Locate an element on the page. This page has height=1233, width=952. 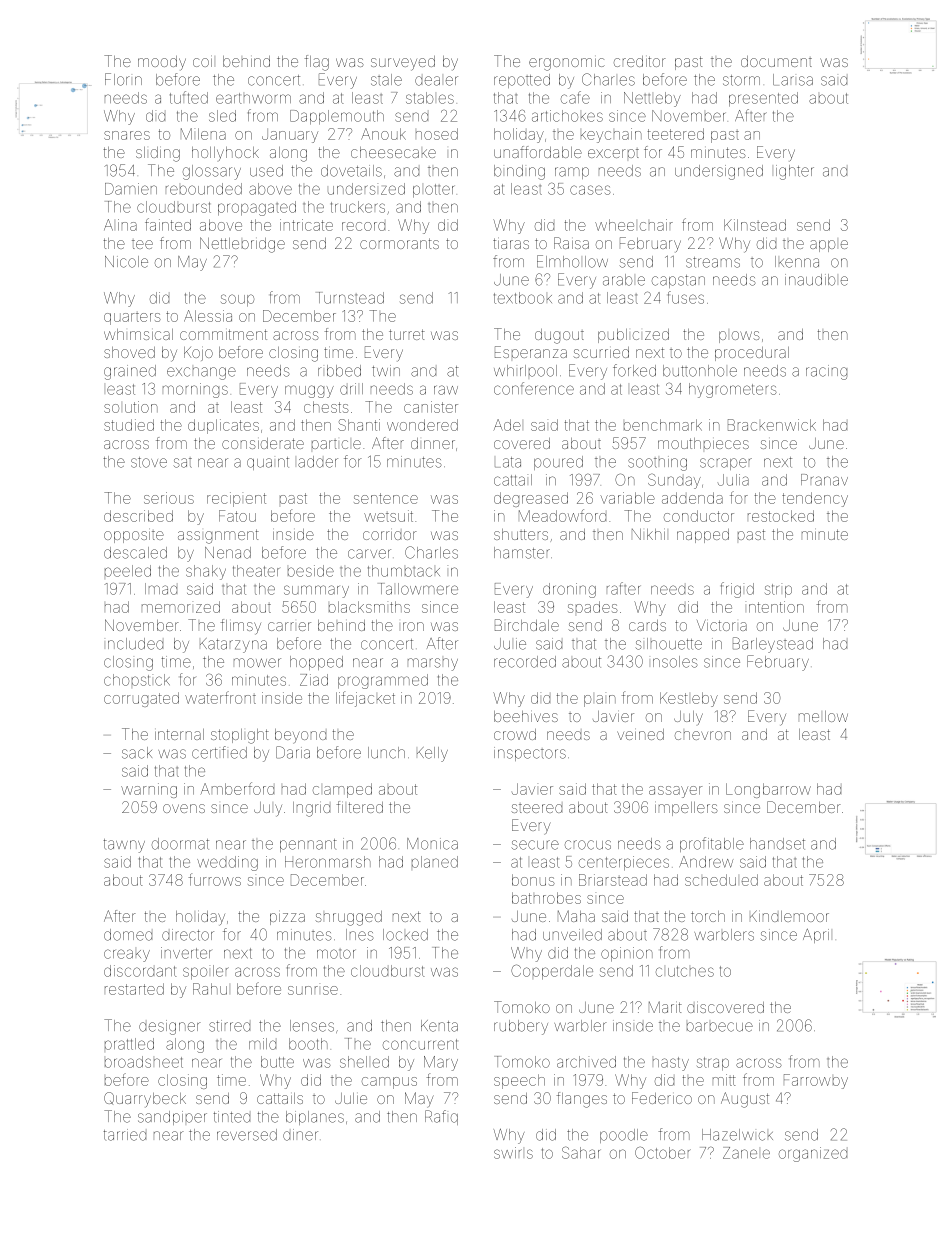
ergonomic is located at coordinates (567, 64).
